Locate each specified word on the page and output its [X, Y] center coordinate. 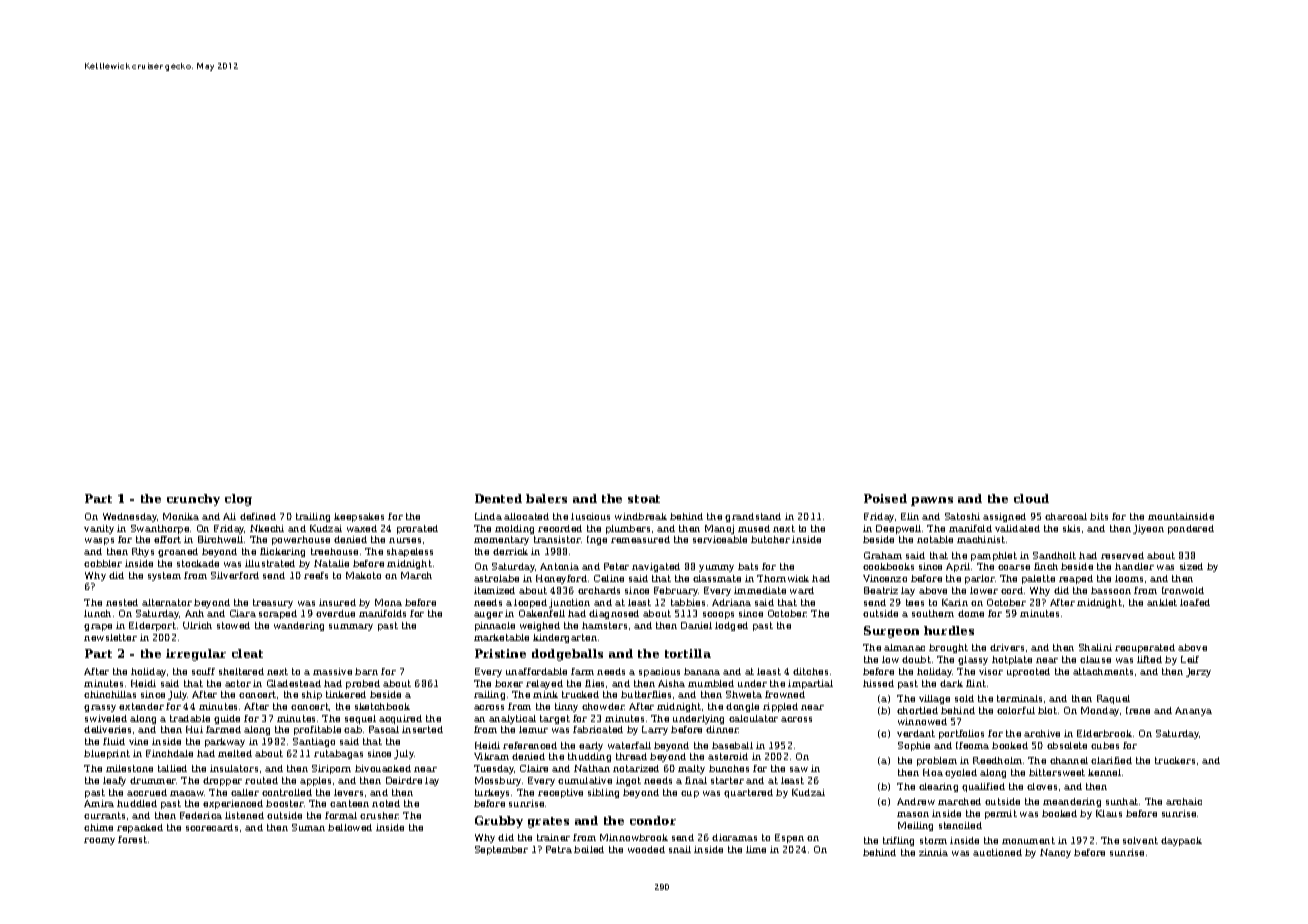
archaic [1184, 801]
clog [238, 500]
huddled [137, 803]
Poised [885, 498]
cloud [1031, 498]
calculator [753, 718]
